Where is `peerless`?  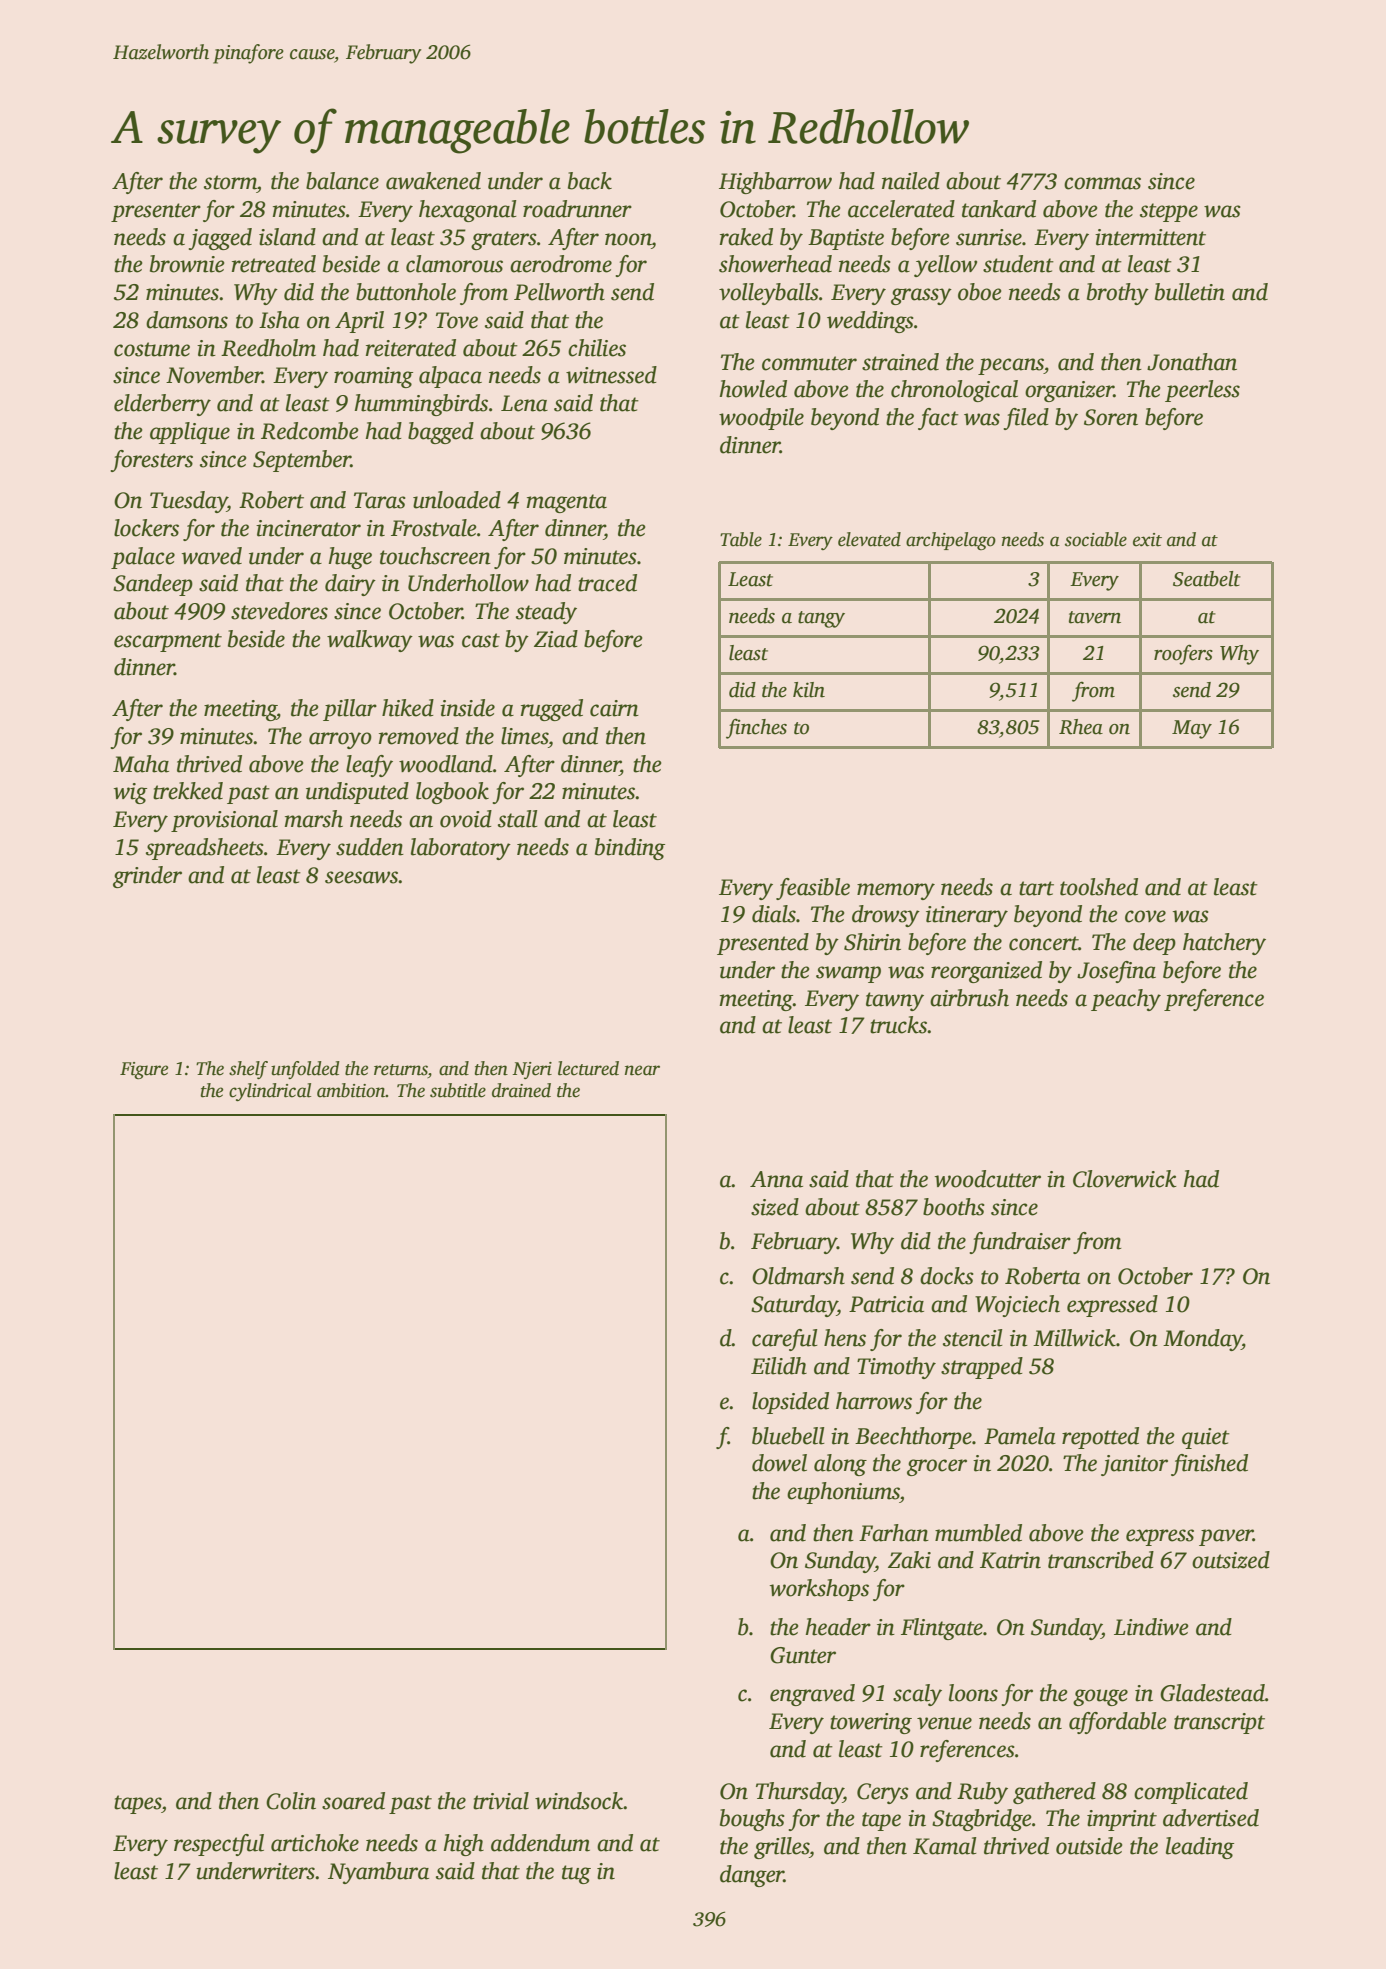
peerless is located at coordinates (1202, 391).
